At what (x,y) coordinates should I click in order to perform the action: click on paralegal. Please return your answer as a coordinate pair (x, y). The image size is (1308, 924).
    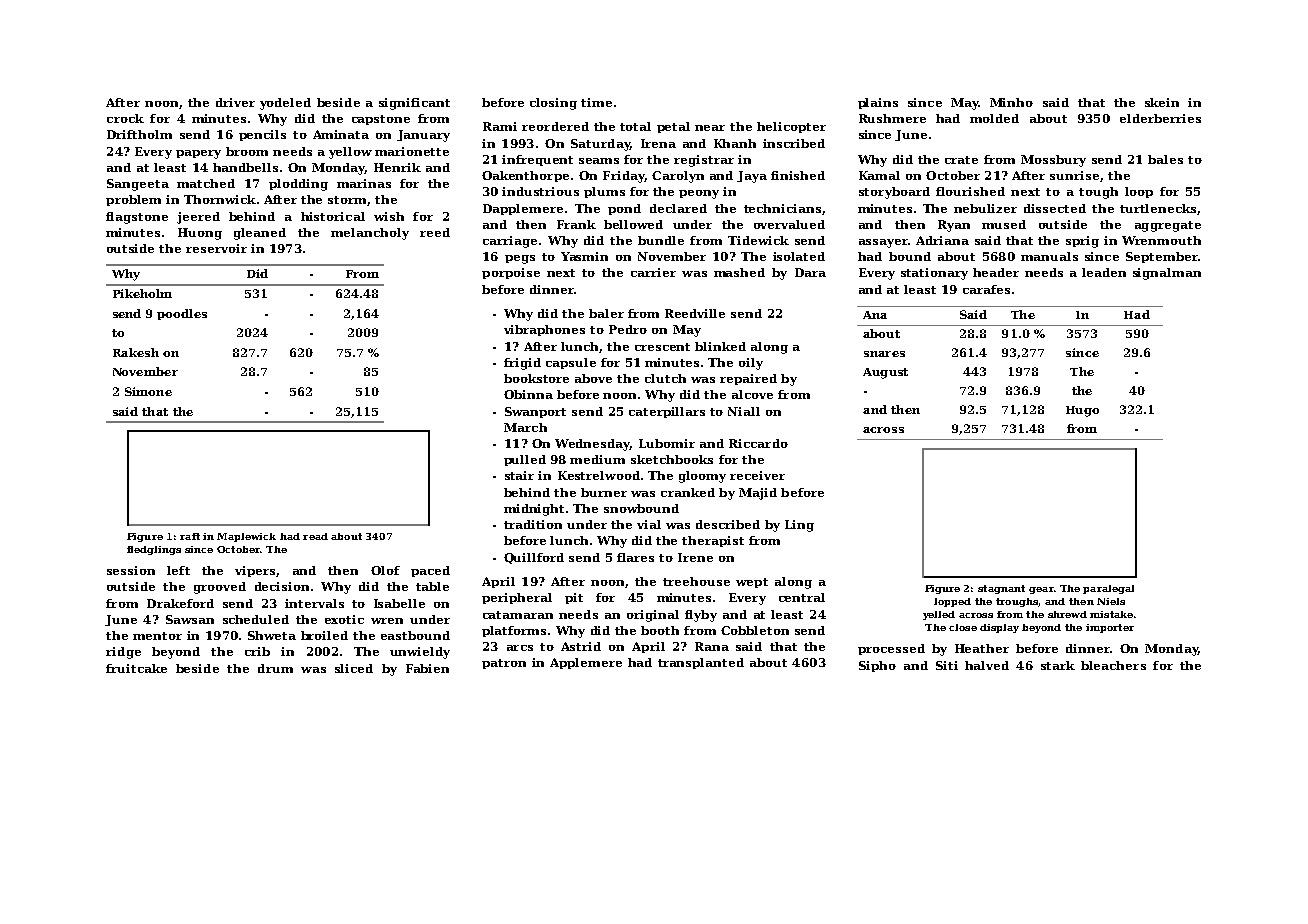
    Looking at the image, I should click on (1108, 589).
